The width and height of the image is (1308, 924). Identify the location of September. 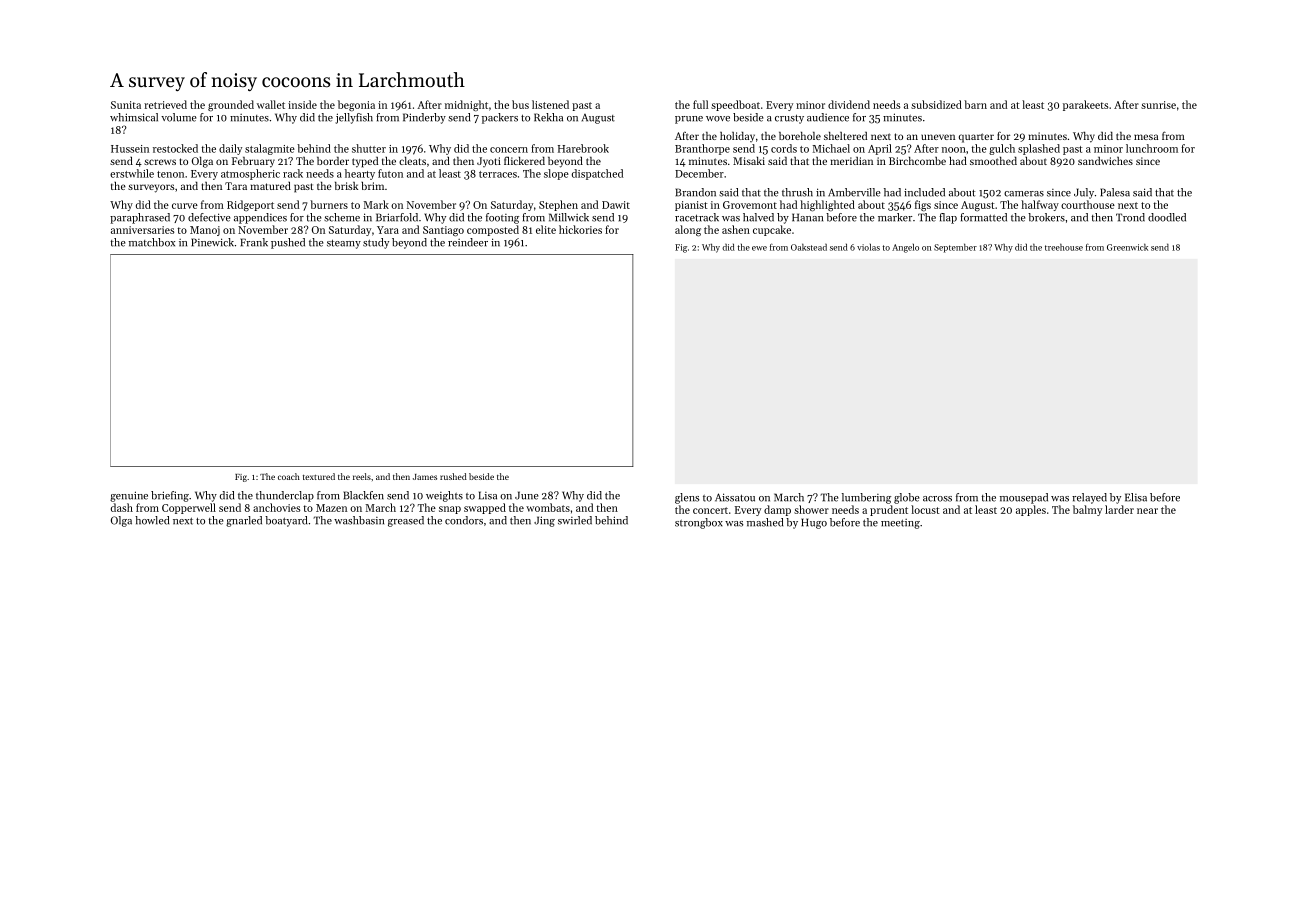
(955, 248).
